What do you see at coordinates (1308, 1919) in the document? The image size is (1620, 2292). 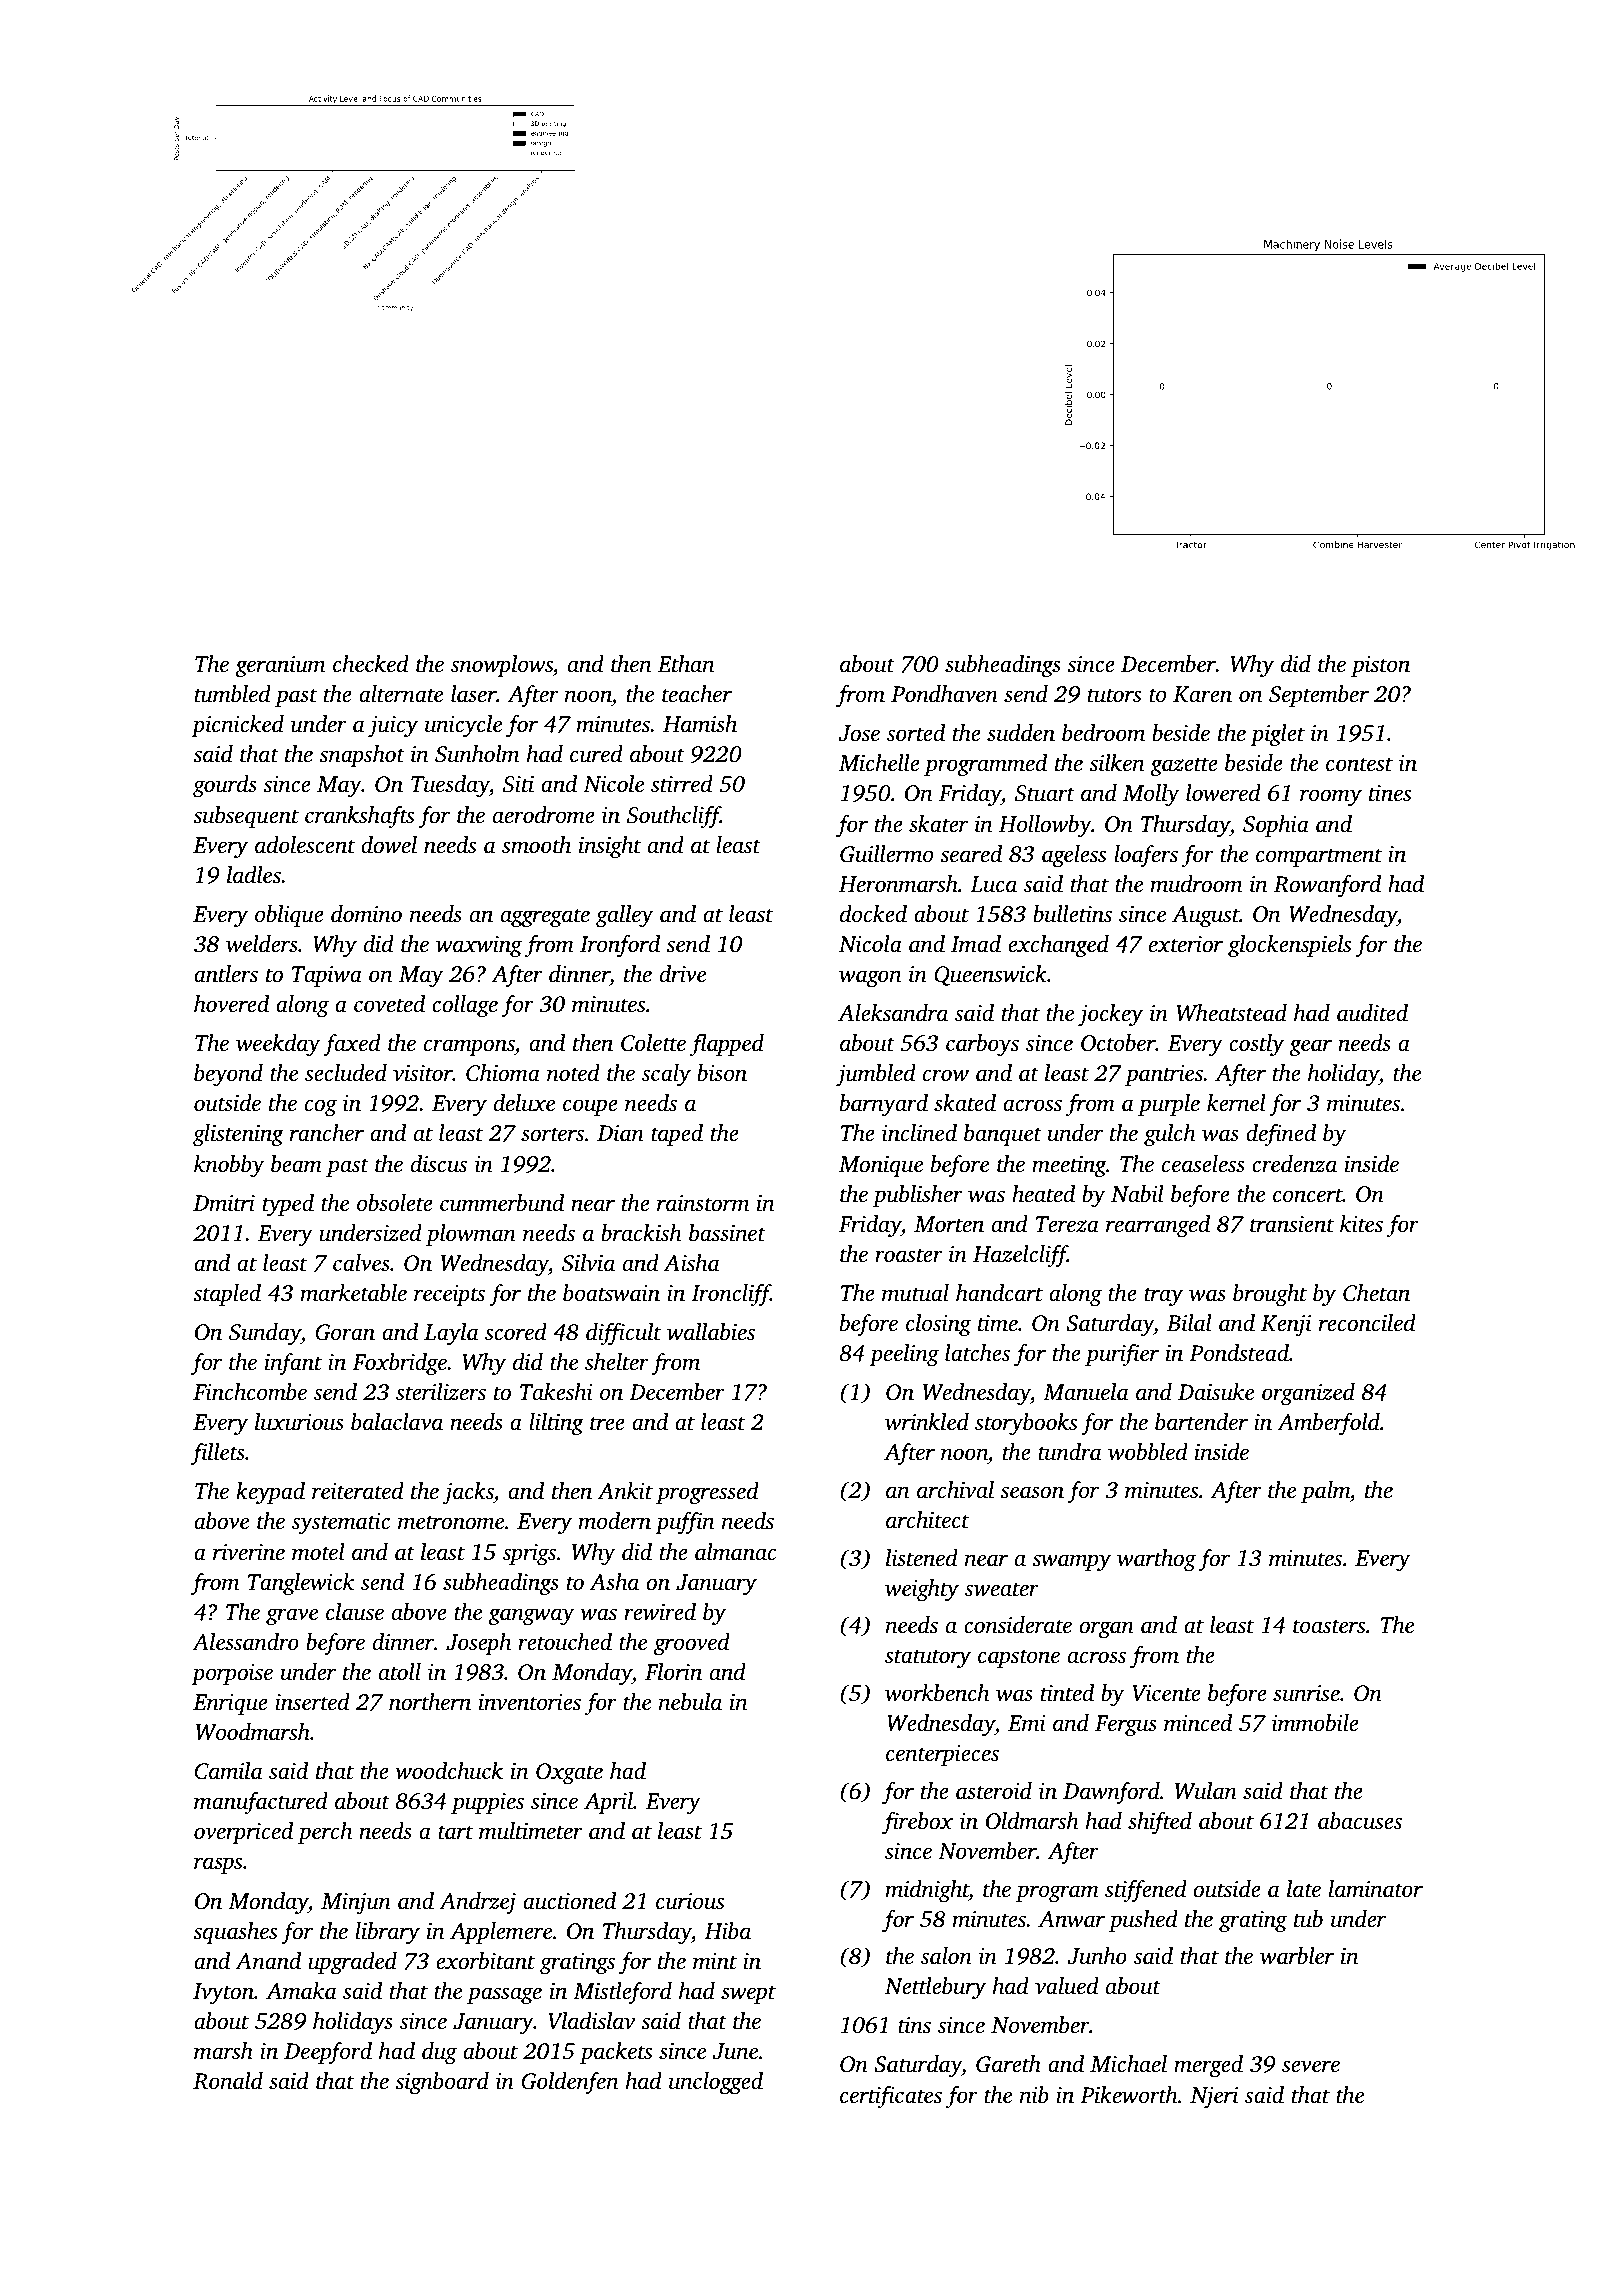 I see `tub` at bounding box center [1308, 1919].
